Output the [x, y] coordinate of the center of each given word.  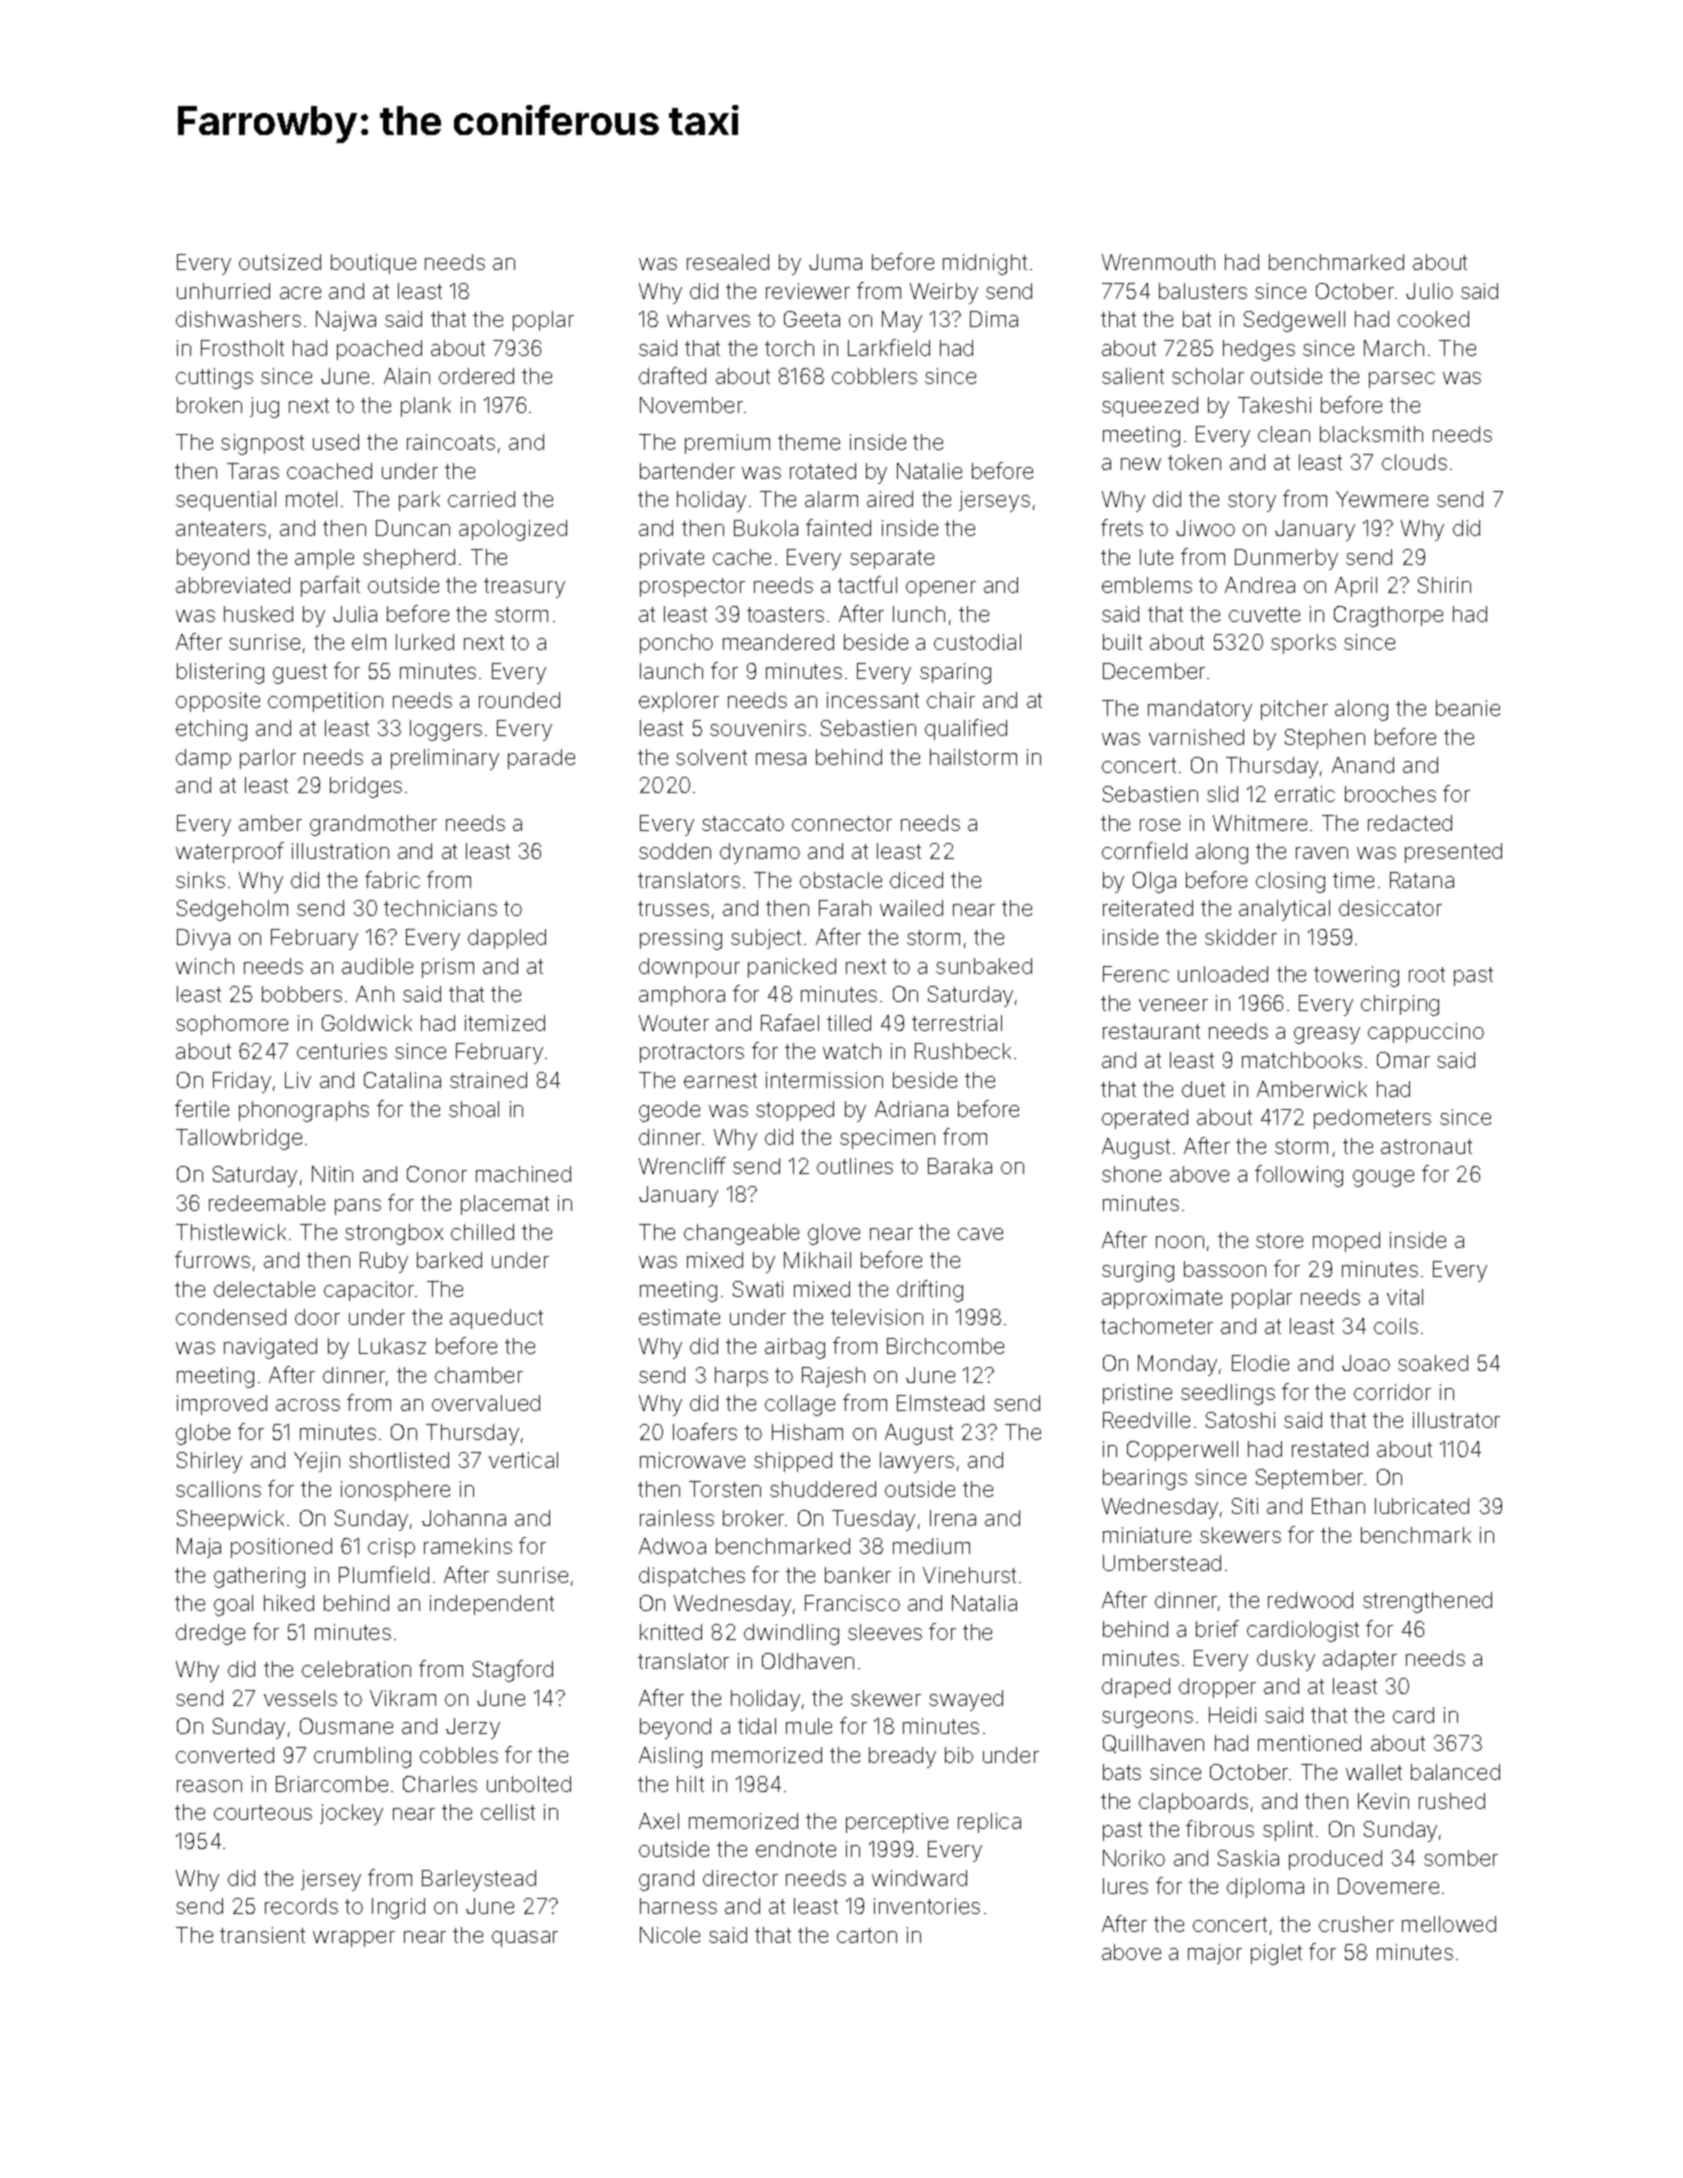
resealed [728, 262]
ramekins [468, 1546]
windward [919, 1878]
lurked [425, 642]
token [1194, 462]
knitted [671, 1632]
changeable [741, 1234]
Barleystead [479, 1880]
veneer [1173, 1005]
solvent [711, 757]
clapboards [1193, 1803]
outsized [280, 262]
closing [1290, 882]
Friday [242, 1082]
